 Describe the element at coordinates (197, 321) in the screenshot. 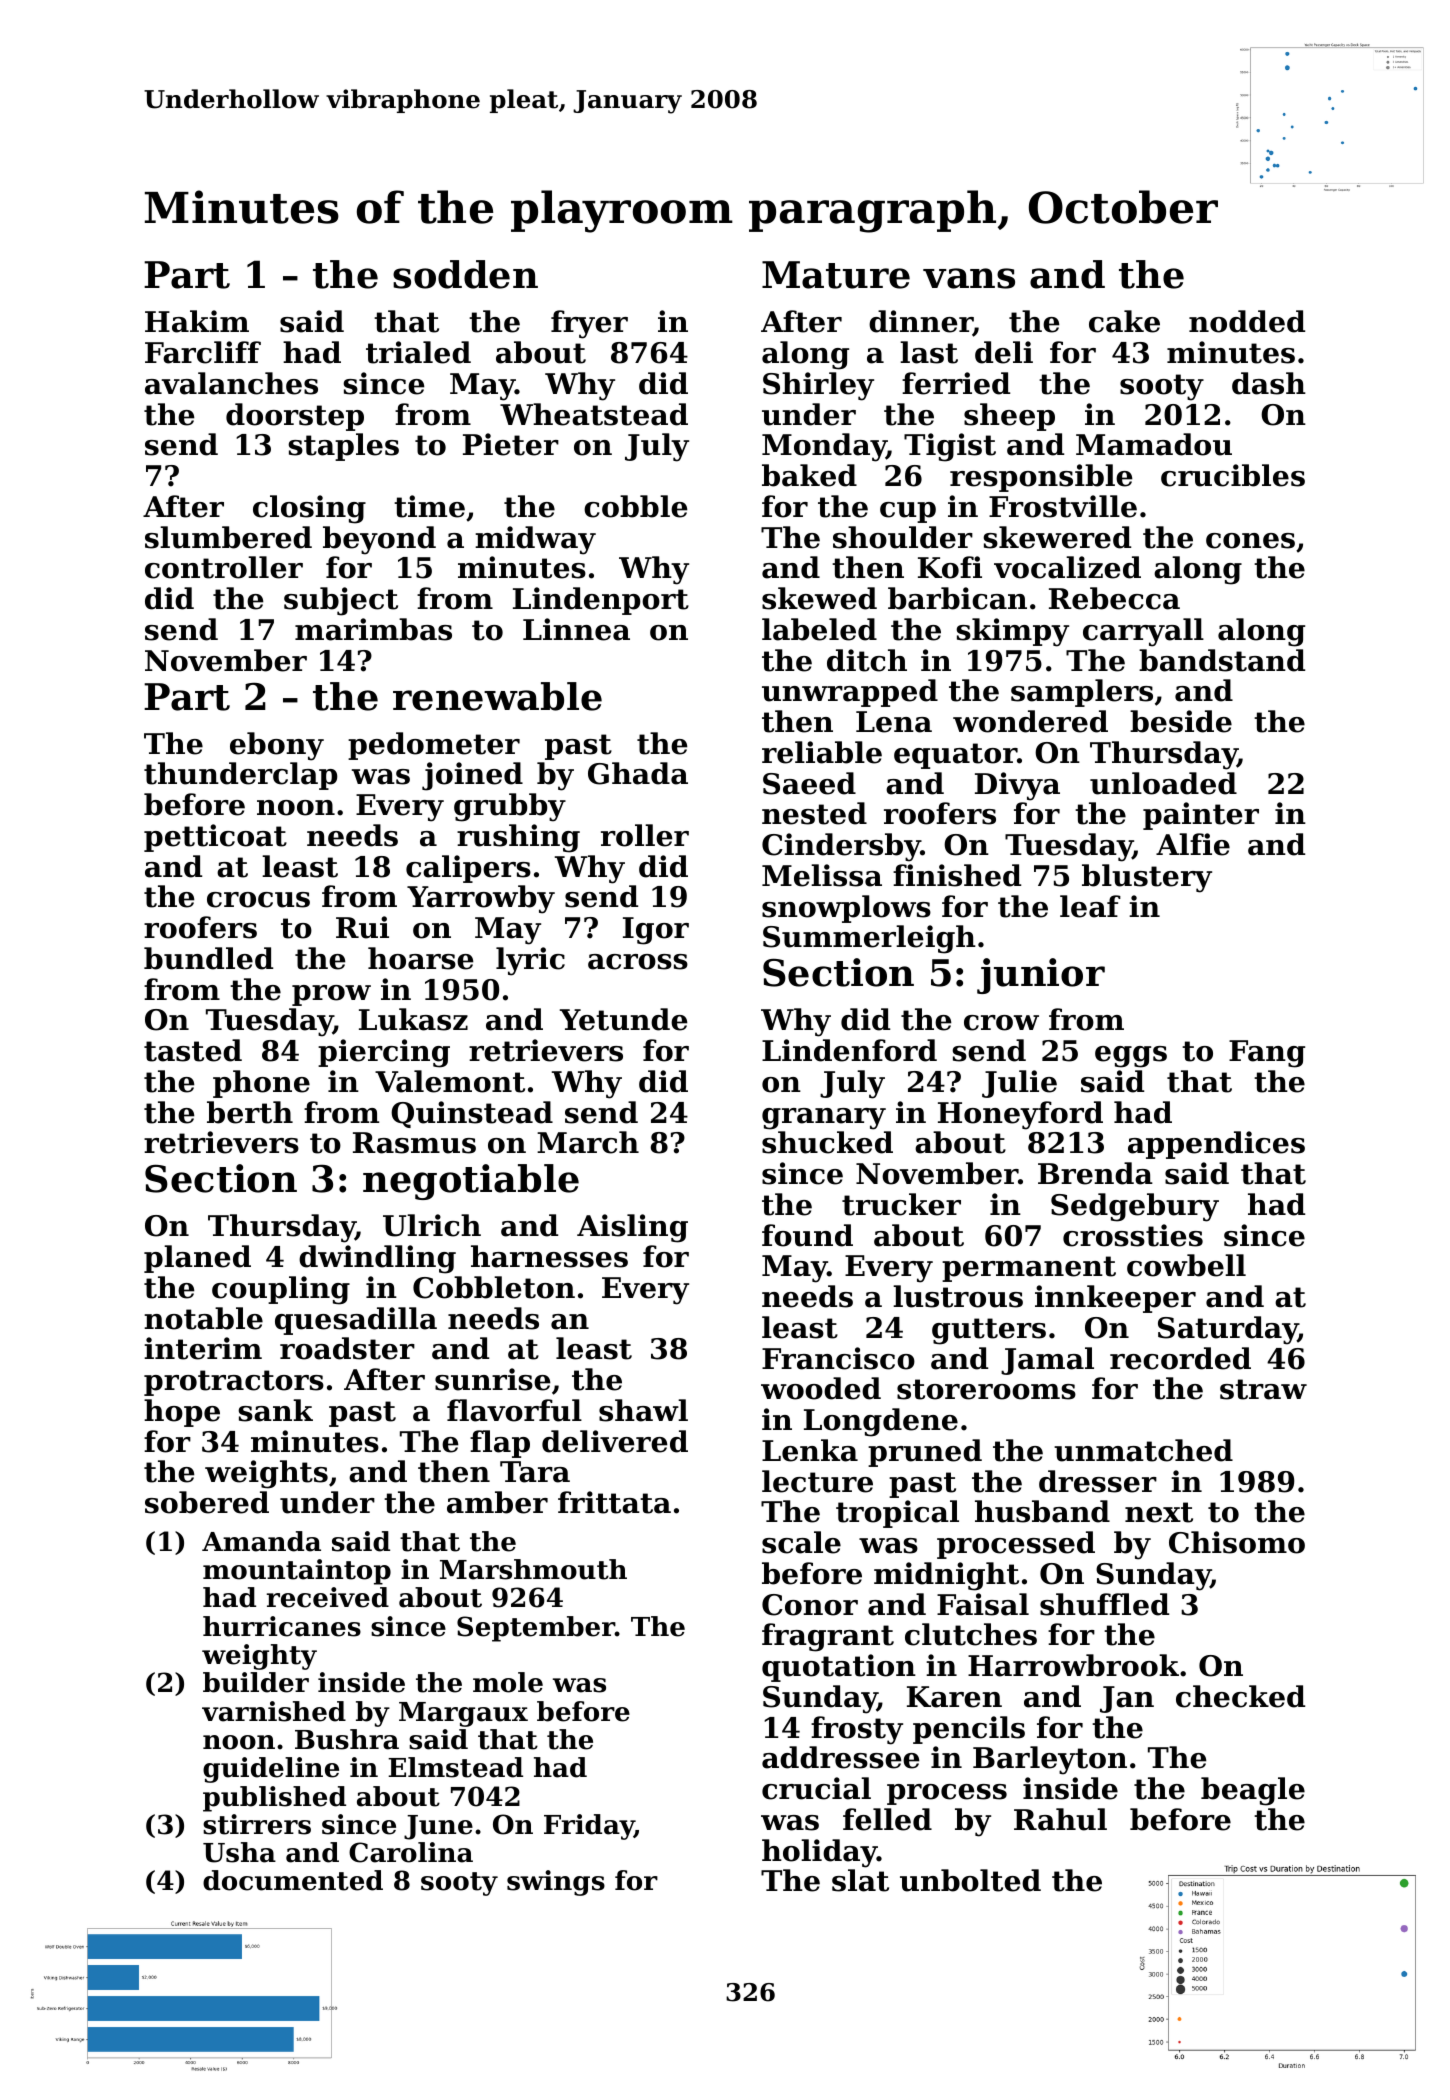

I see `Hakim` at that location.
